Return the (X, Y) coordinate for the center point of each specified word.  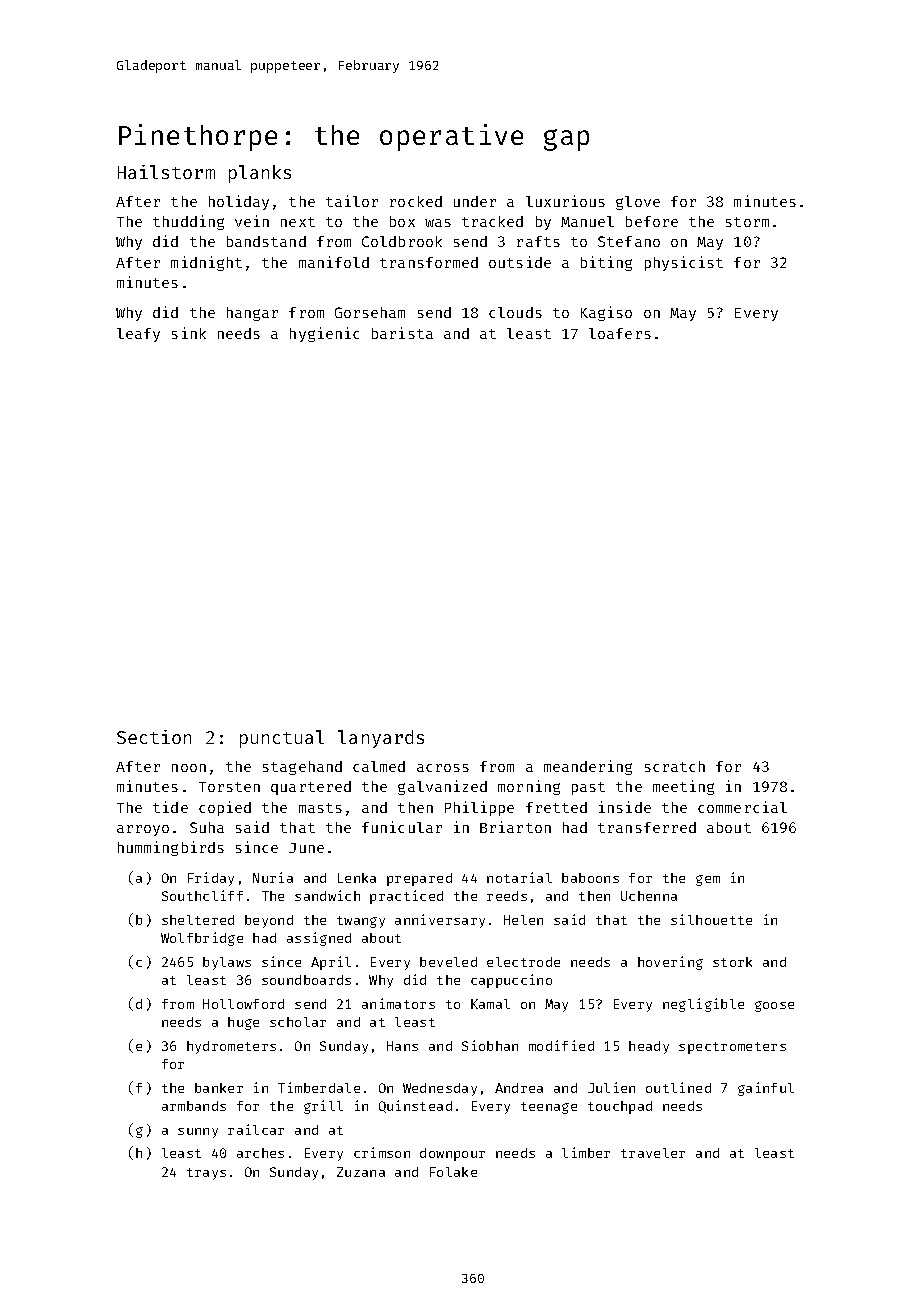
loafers (620, 333)
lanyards (381, 739)
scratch (675, 766)
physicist (684, 263)
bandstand (266, 241)
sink (189, 333)
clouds (515, 312)
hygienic (324, 334)
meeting (683, 787)
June (306, 848)
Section (154, 737)
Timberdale (319, 1087)
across (443, 768)
